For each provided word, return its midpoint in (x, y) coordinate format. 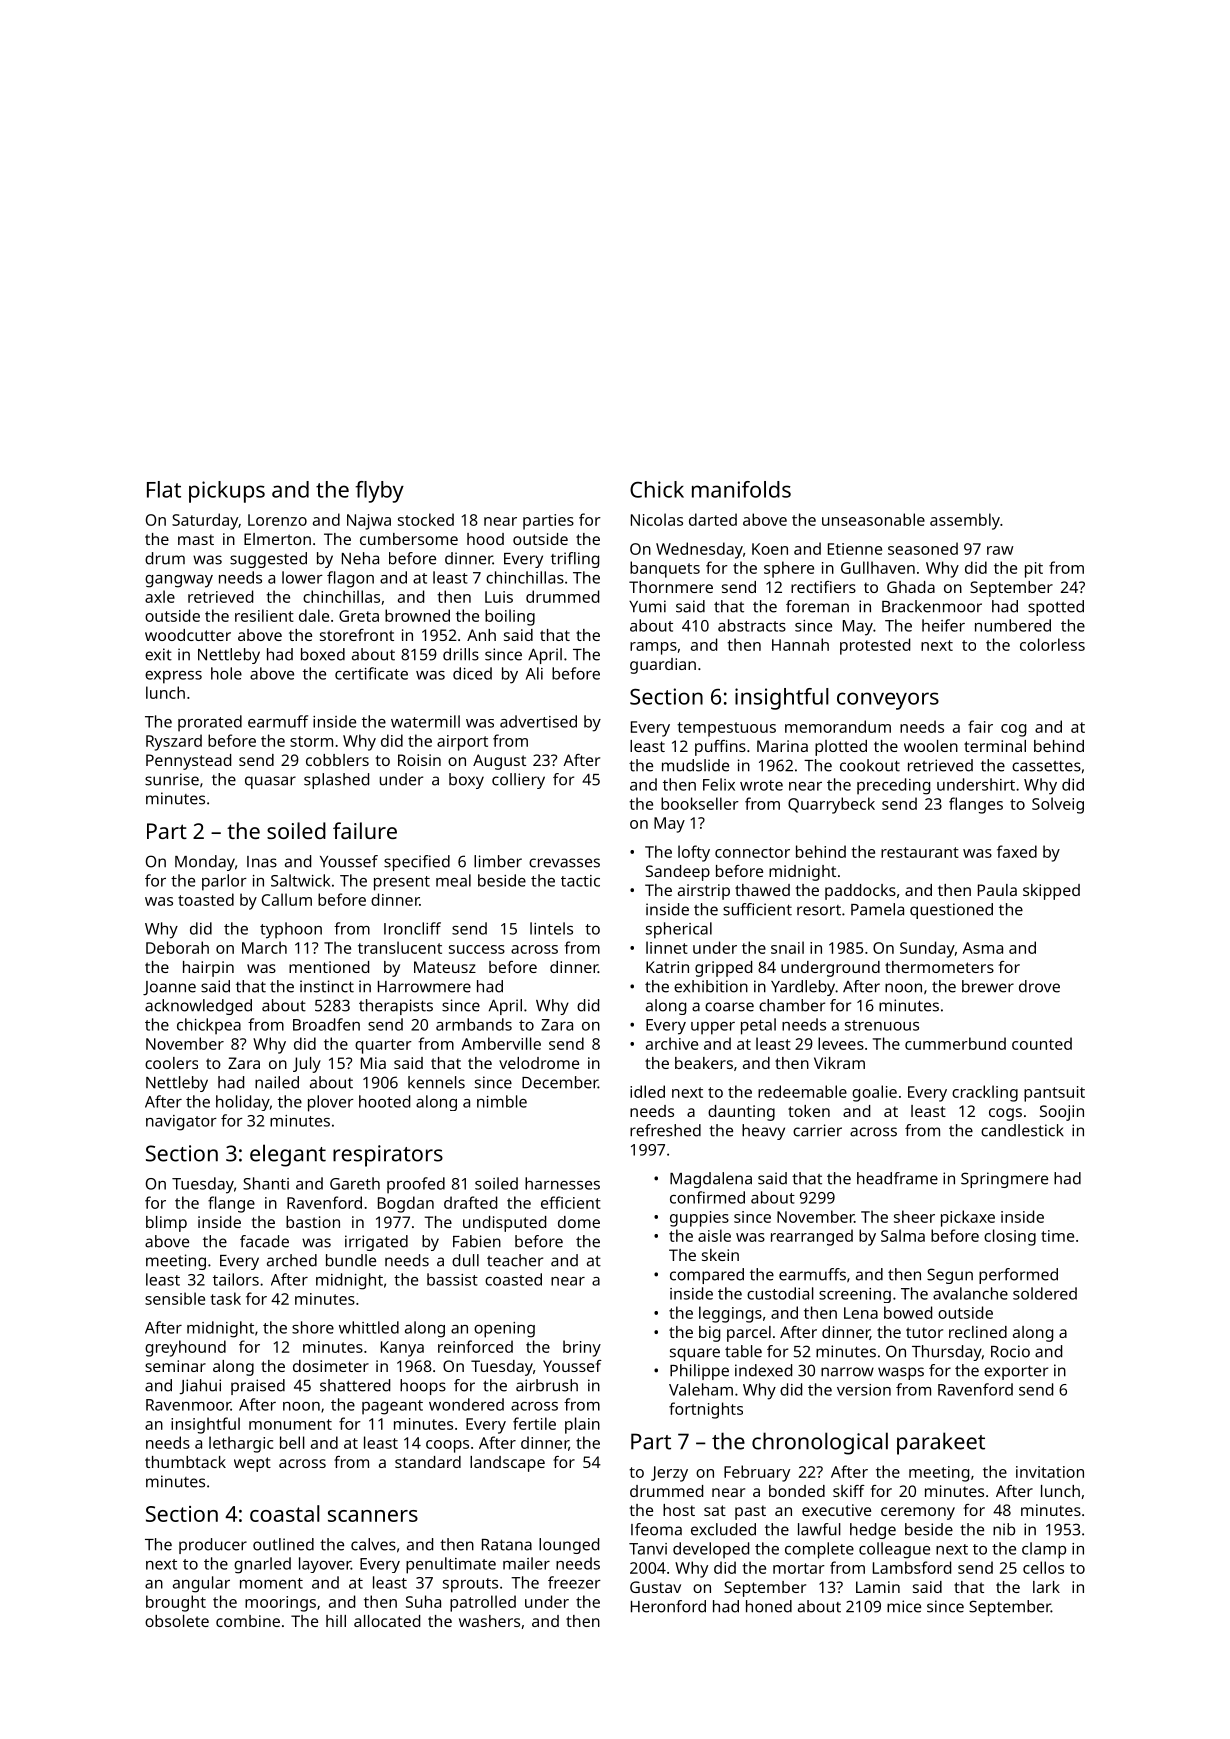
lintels (551, 928)
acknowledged (198, 1007)
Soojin (1062, 1113)
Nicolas (657, 519)
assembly (965, 521)
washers (489, 1621)
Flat (164, 489)
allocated (387, 1621)
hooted (384, 1101)
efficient (571, 1202)
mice (904, 1606)
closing (1010, 1237)
